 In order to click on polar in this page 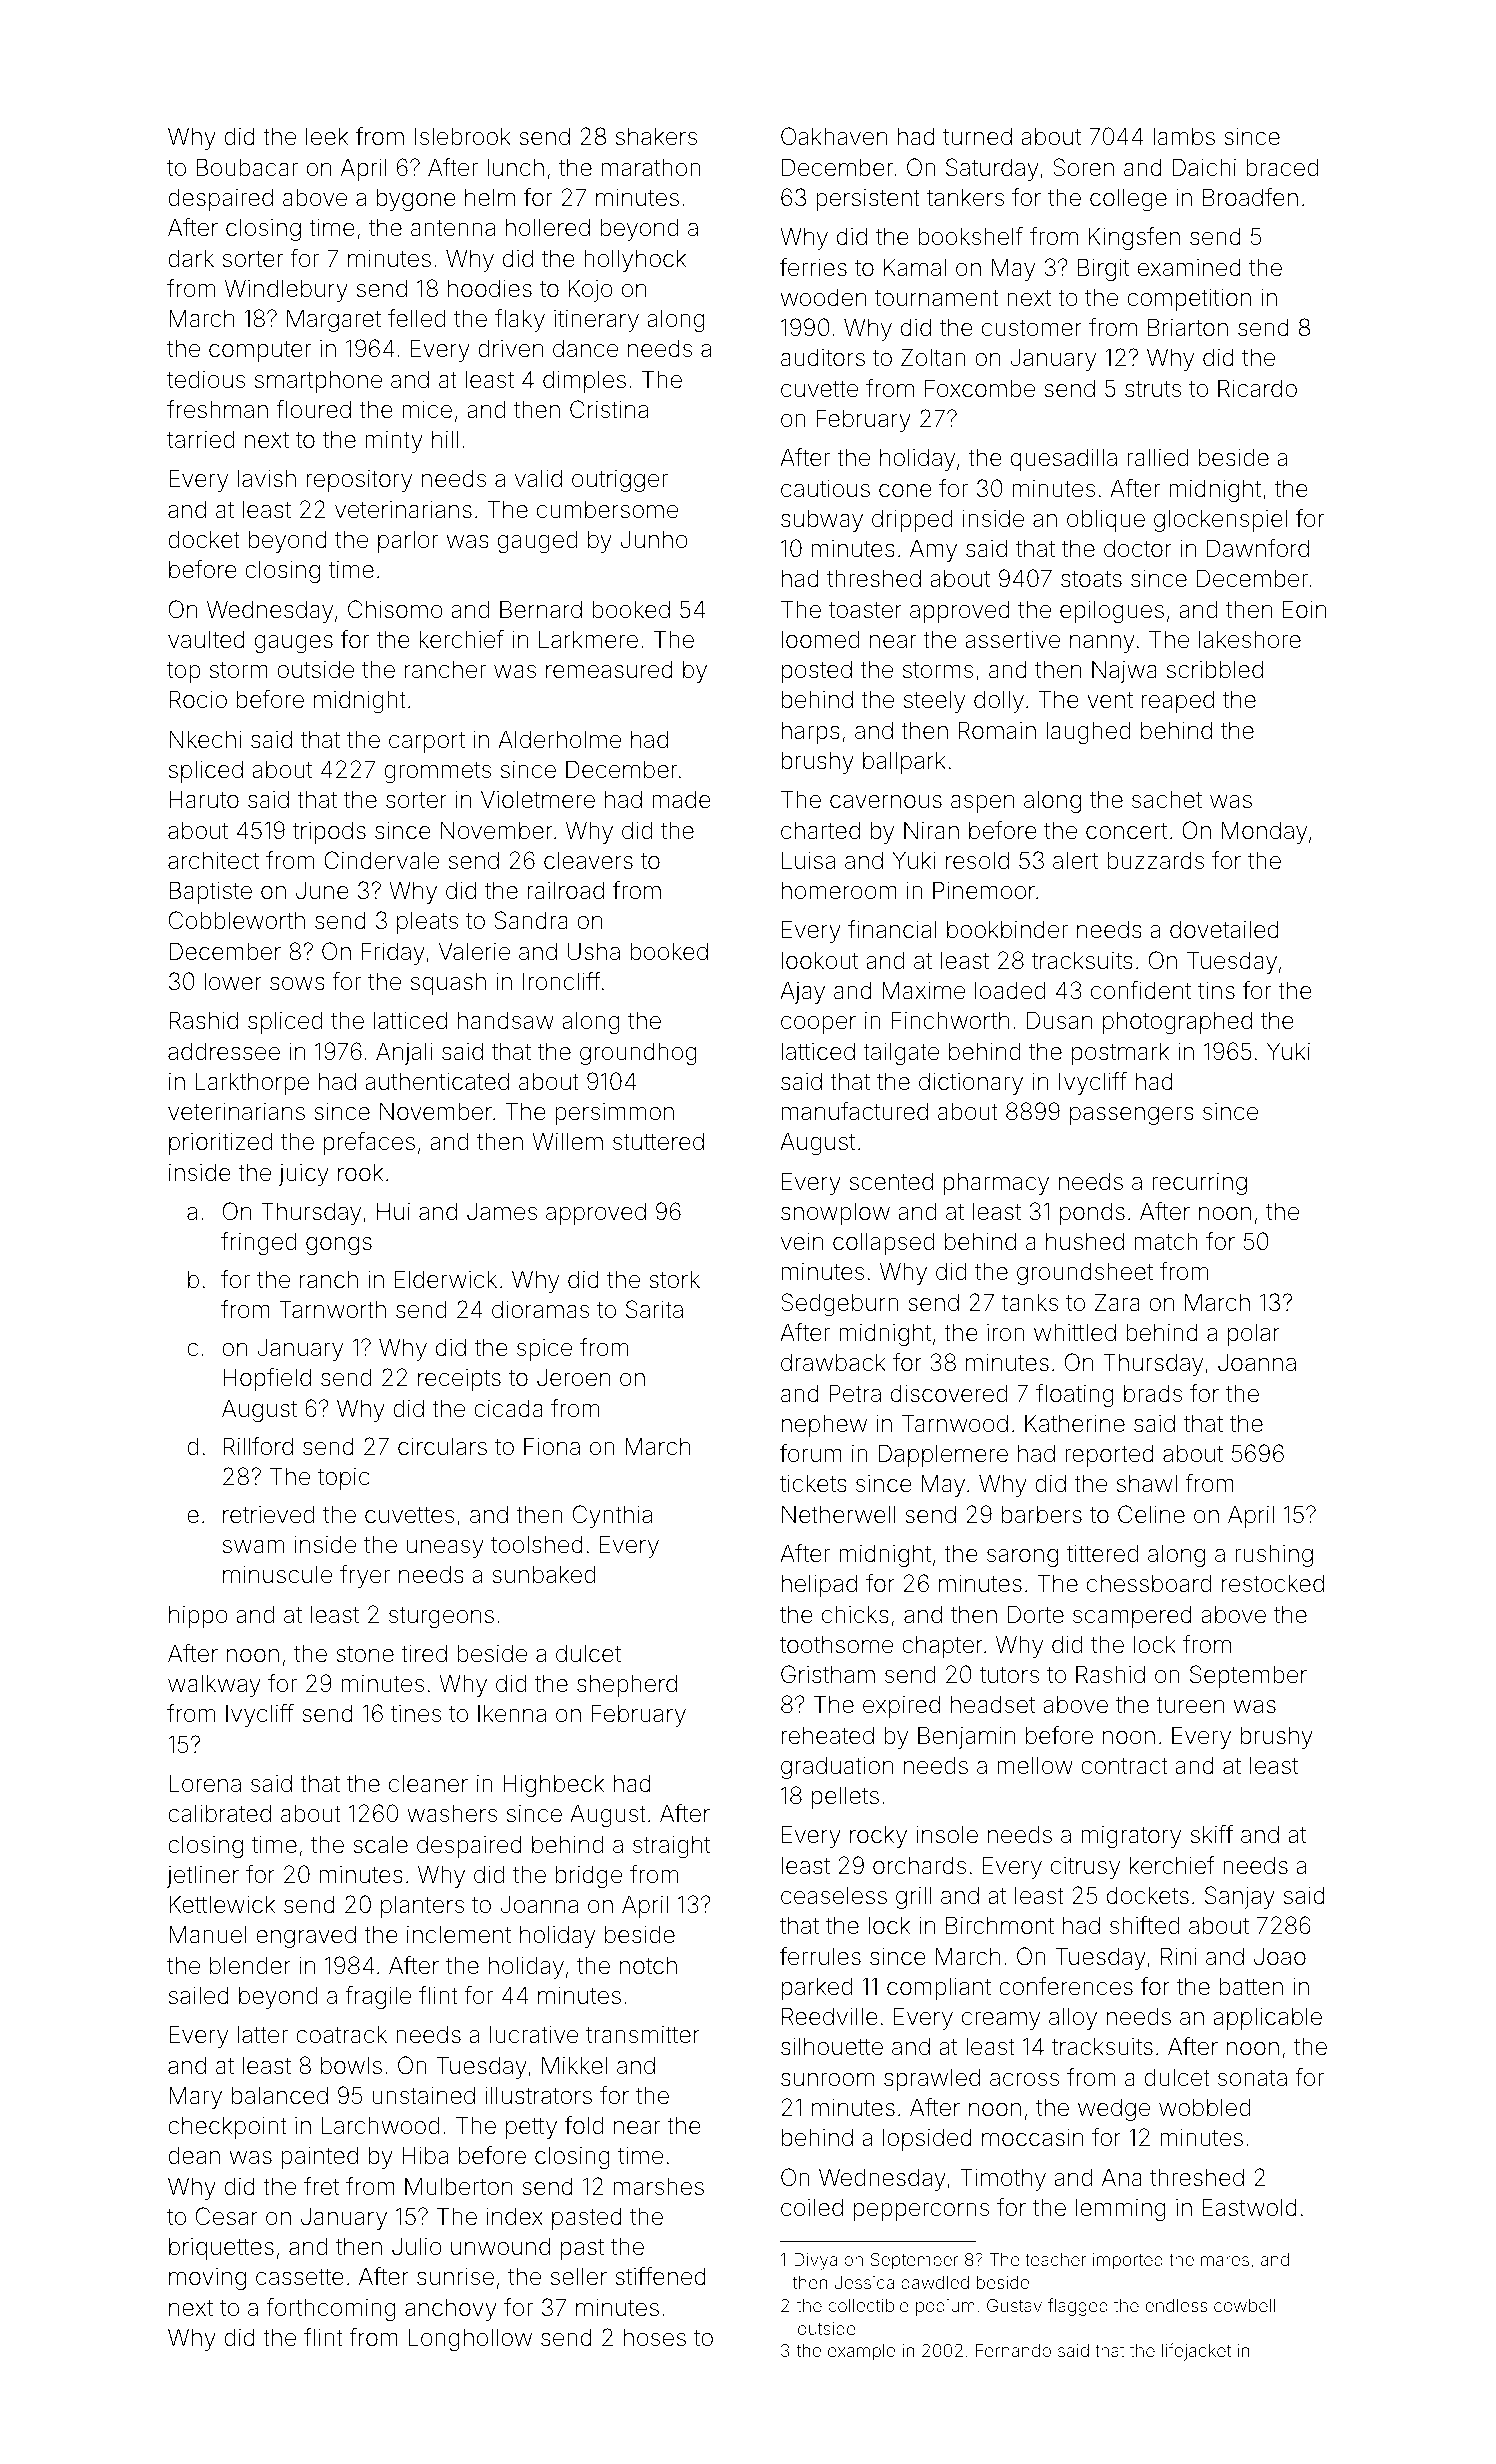, I will do `click(1254, 1334)`.
